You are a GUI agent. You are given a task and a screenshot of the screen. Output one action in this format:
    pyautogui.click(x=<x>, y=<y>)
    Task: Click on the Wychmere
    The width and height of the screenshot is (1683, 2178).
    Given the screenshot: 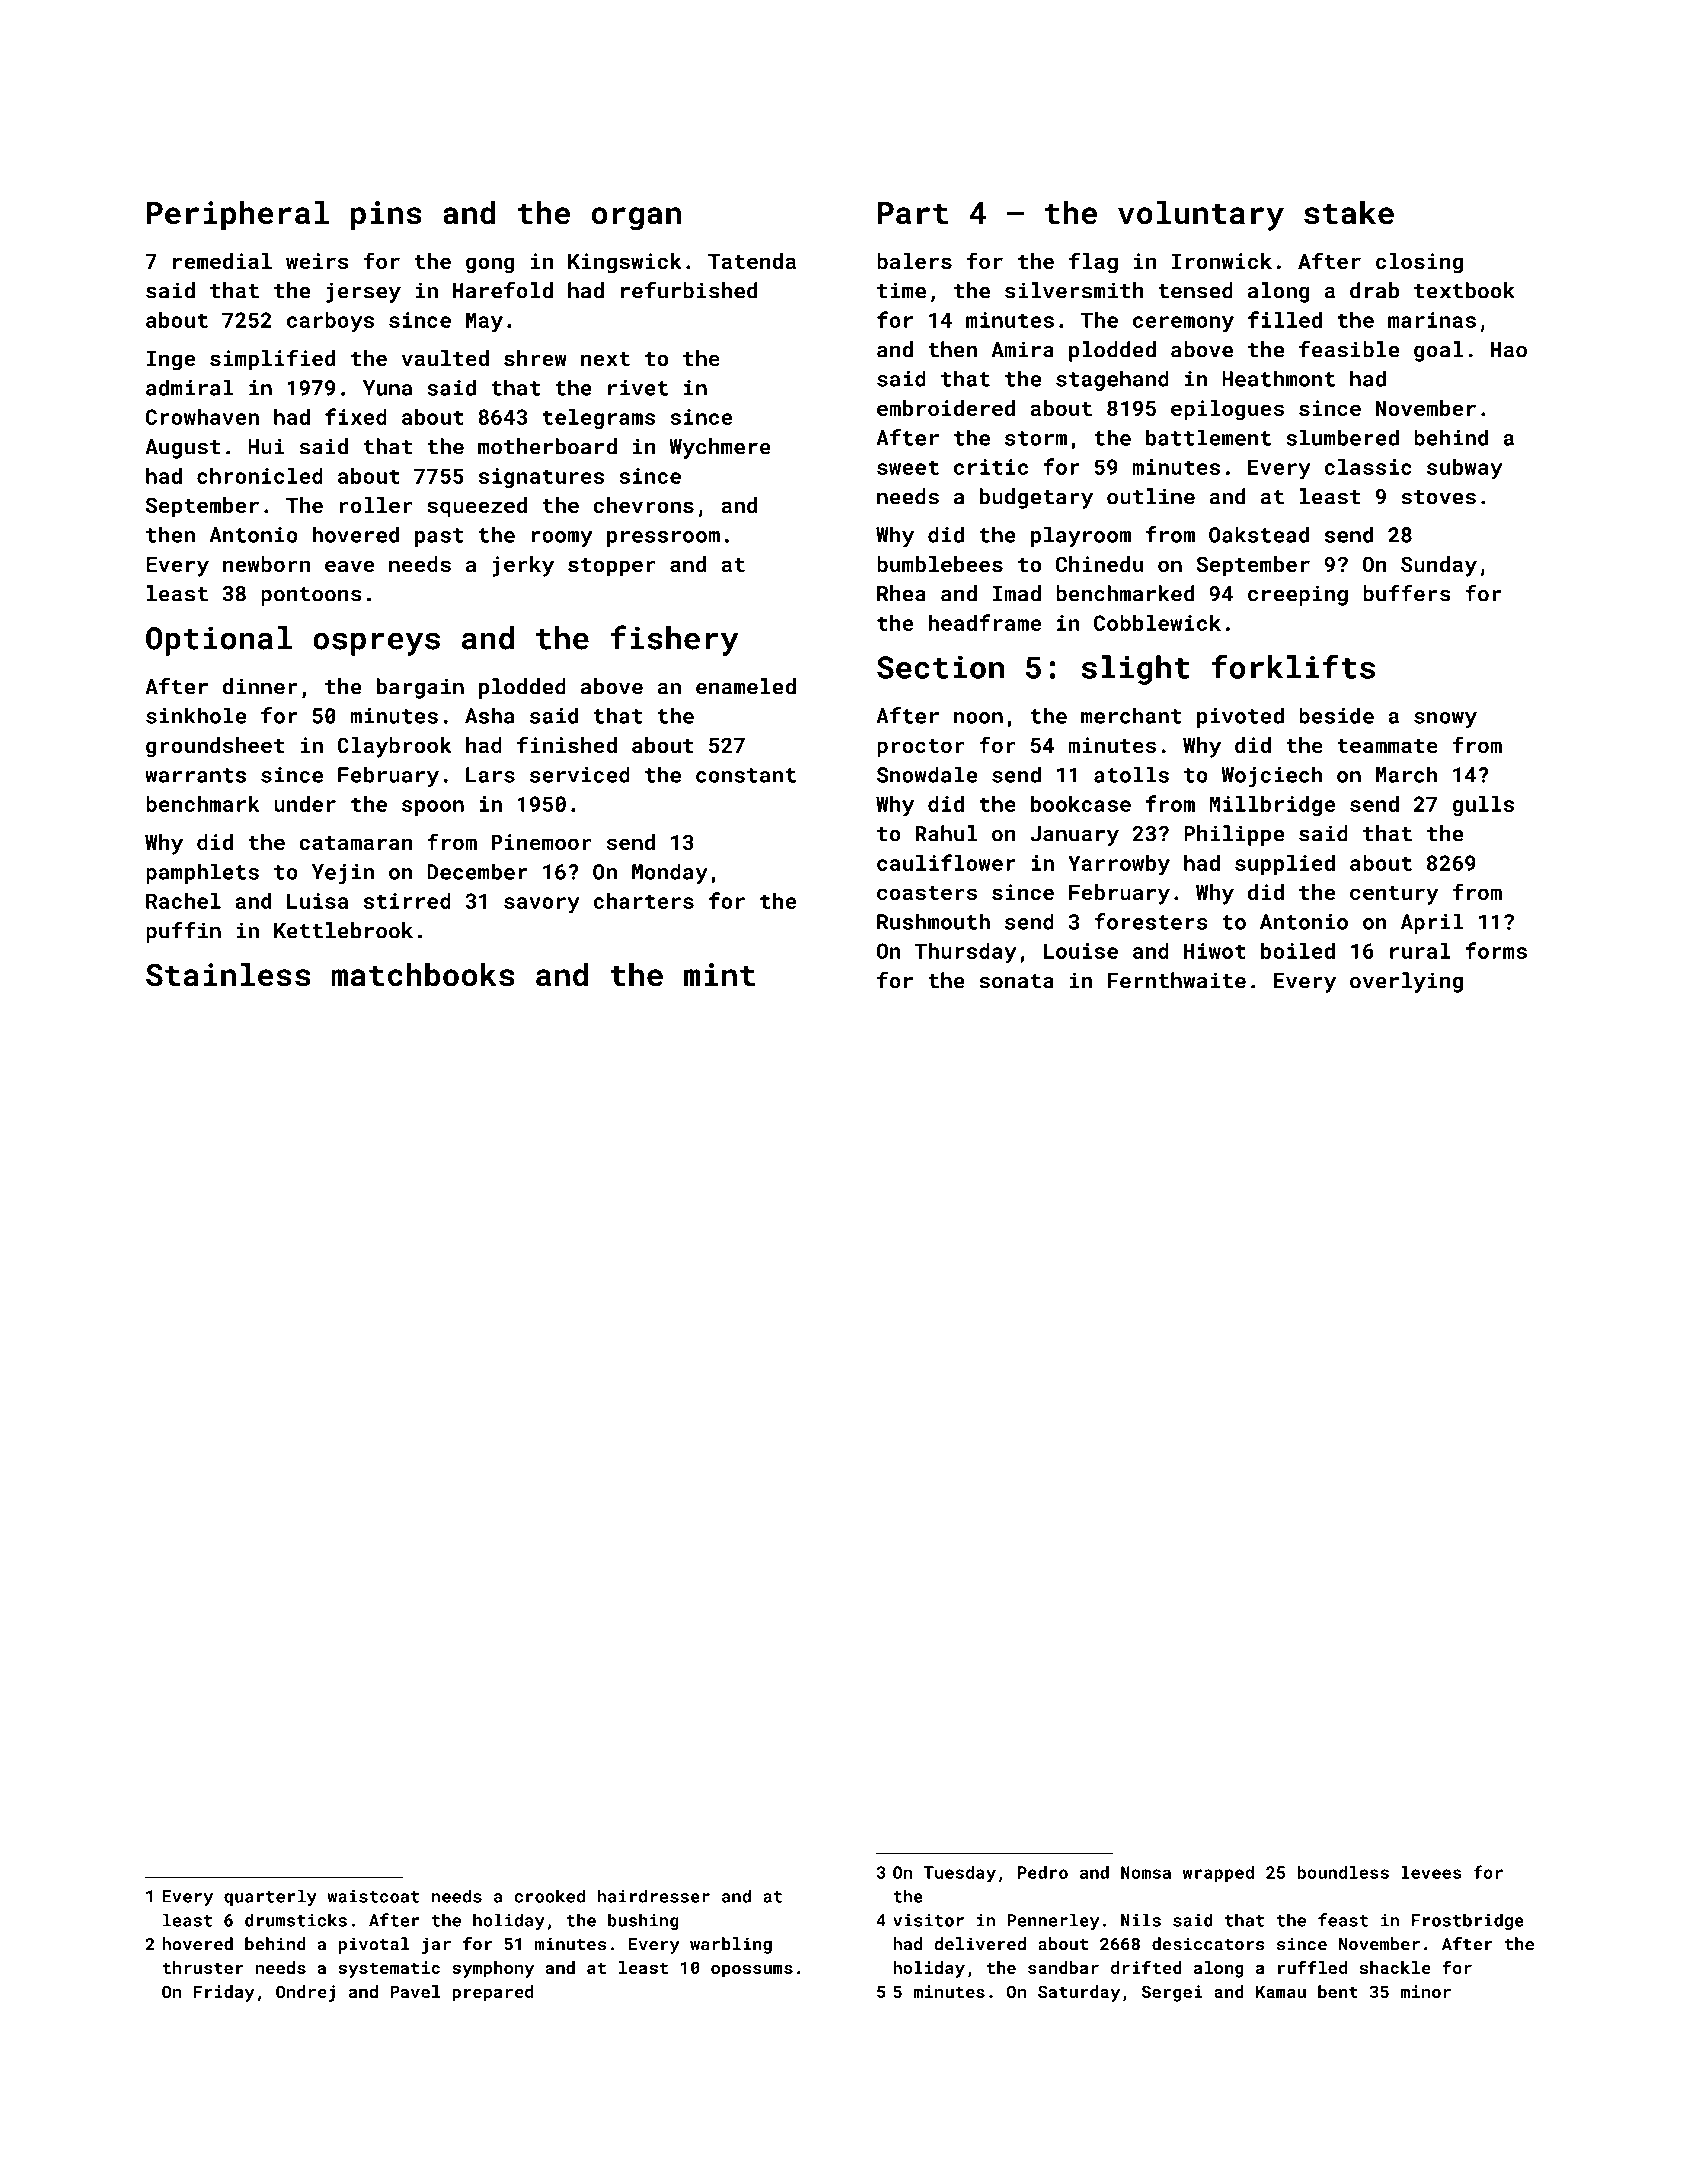 What is the action you would take?
    pyautogui.click(x=720, y=448)
